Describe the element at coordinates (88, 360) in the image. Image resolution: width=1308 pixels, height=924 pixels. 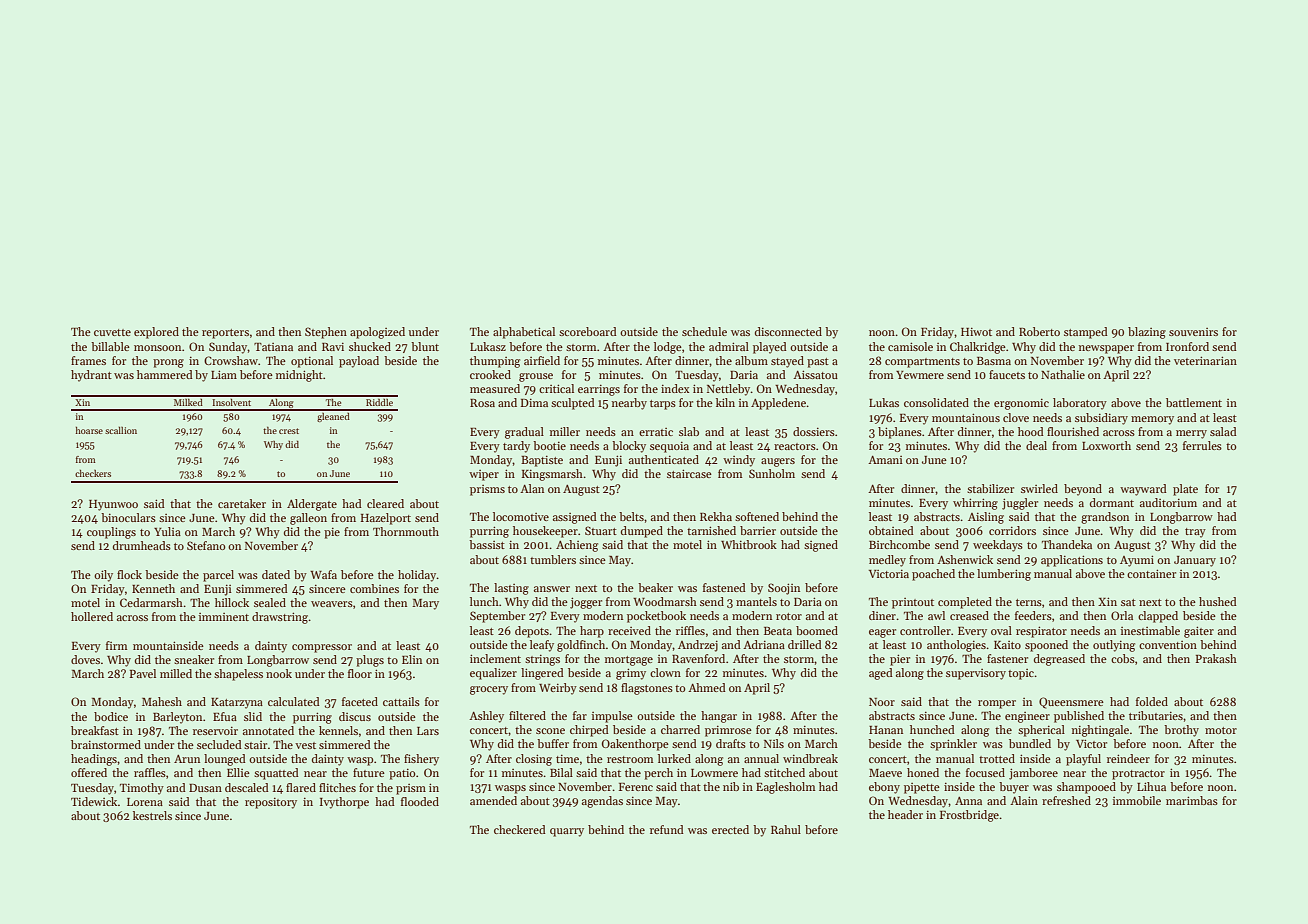
I see `frames` at that location.
